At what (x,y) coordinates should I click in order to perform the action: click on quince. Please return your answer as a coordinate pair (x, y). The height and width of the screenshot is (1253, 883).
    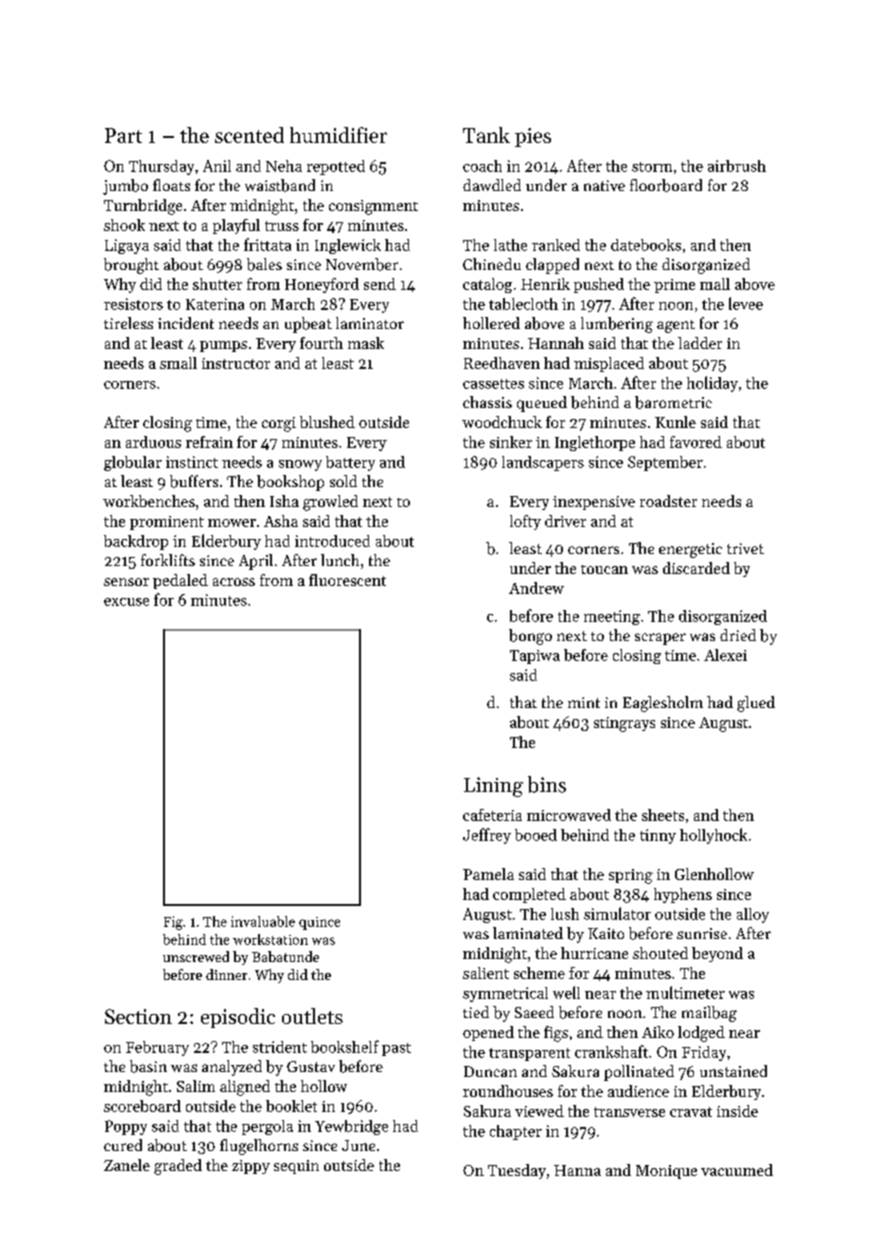
    Looking at the image, I should click on (319, 923).
